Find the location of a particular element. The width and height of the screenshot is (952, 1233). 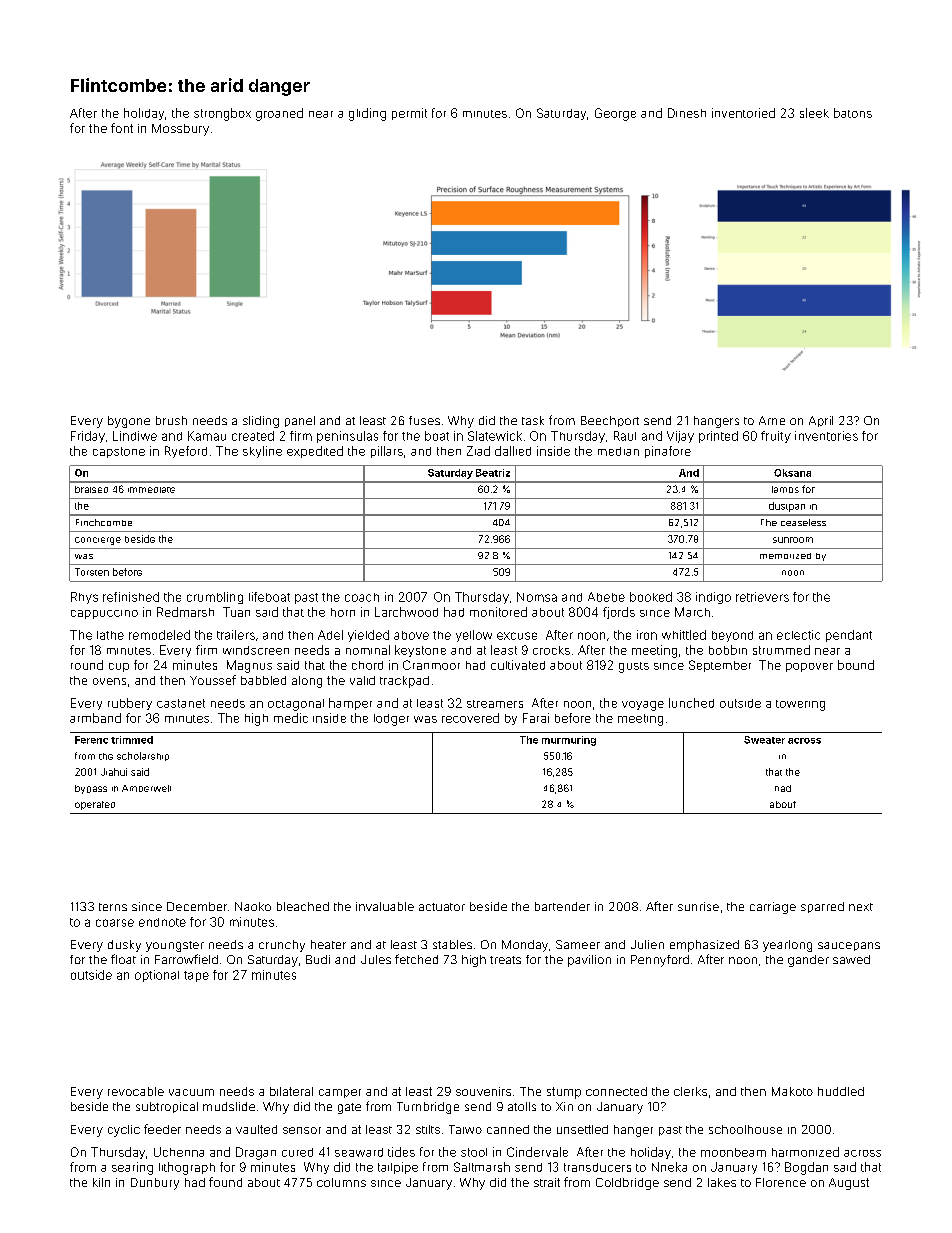

Lindiwe is located at coordinates (135, 436).
